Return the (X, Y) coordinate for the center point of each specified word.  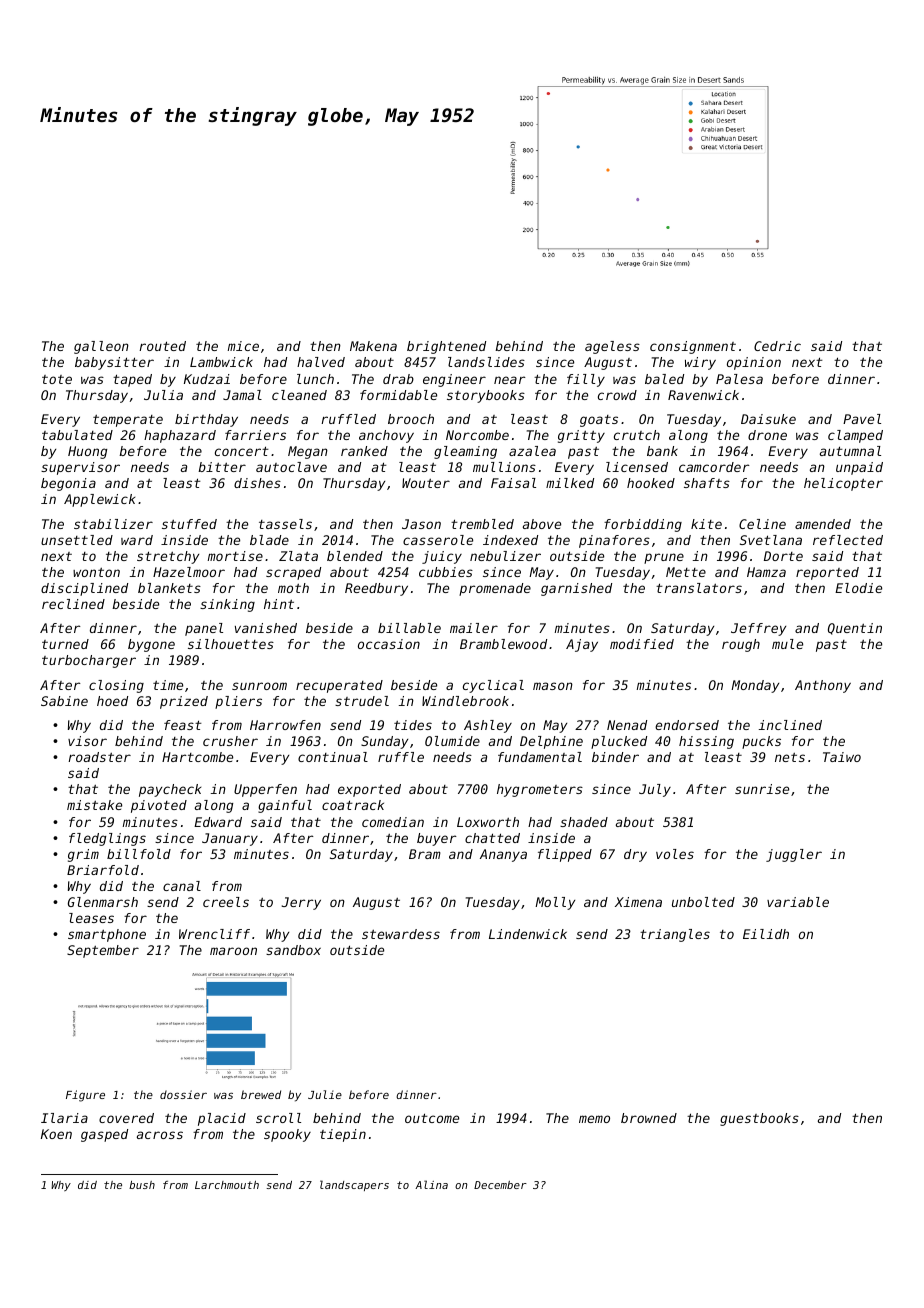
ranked (364, 451)
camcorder (714, 467)
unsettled (77, 540)
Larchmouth (227, 1185)
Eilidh (766, 934)
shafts (707, 483)
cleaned (299, 395)
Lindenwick (528, 934)
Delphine (551, 742)
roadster (99, 757)
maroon (233, 951)
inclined (790, 725)
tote (57, 379)
